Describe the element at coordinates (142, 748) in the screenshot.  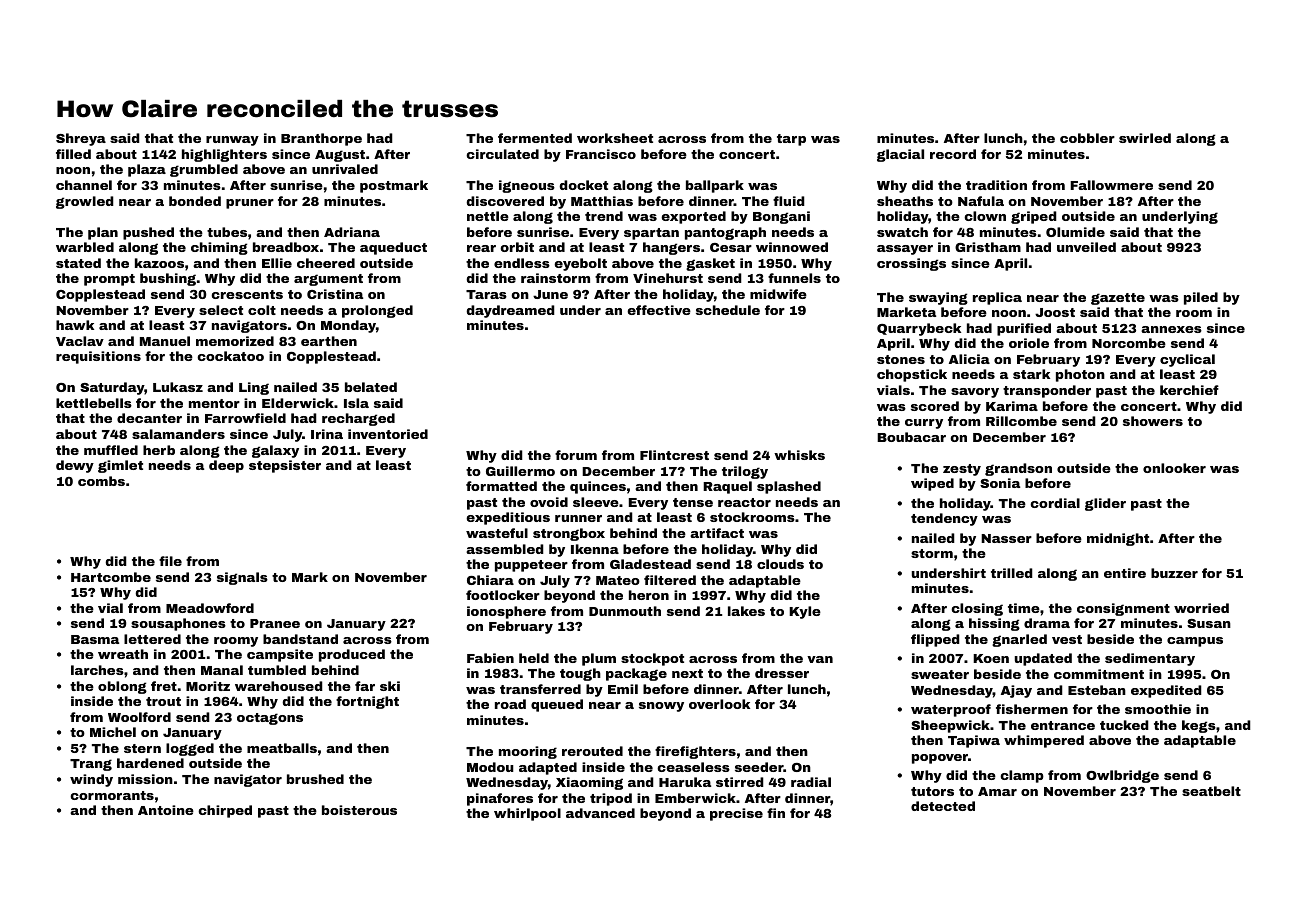
I see `stern` at that location.
